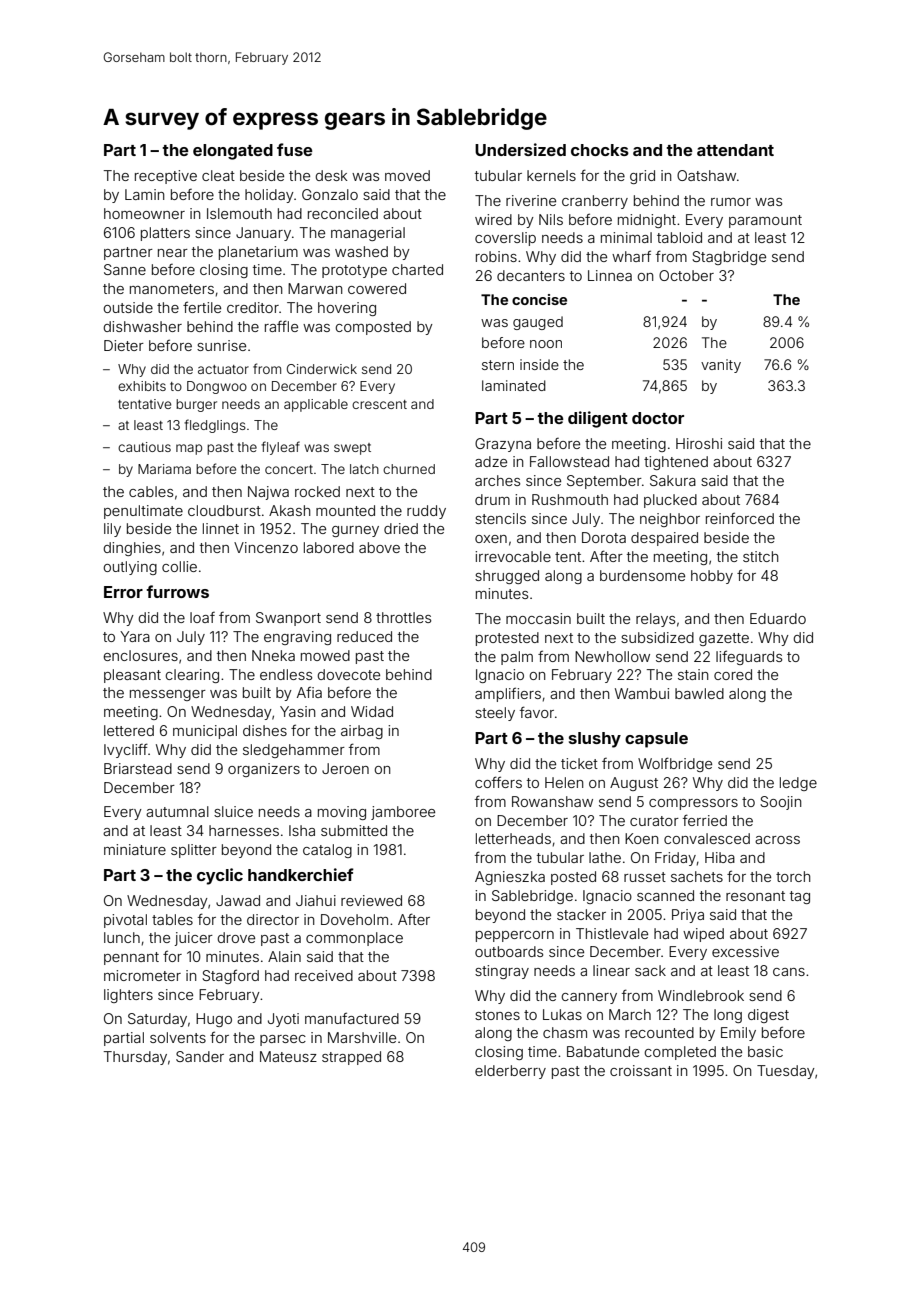 The height and width of the screenshot is (1314, 924). I want to click on lighters, so click(128, 996).
